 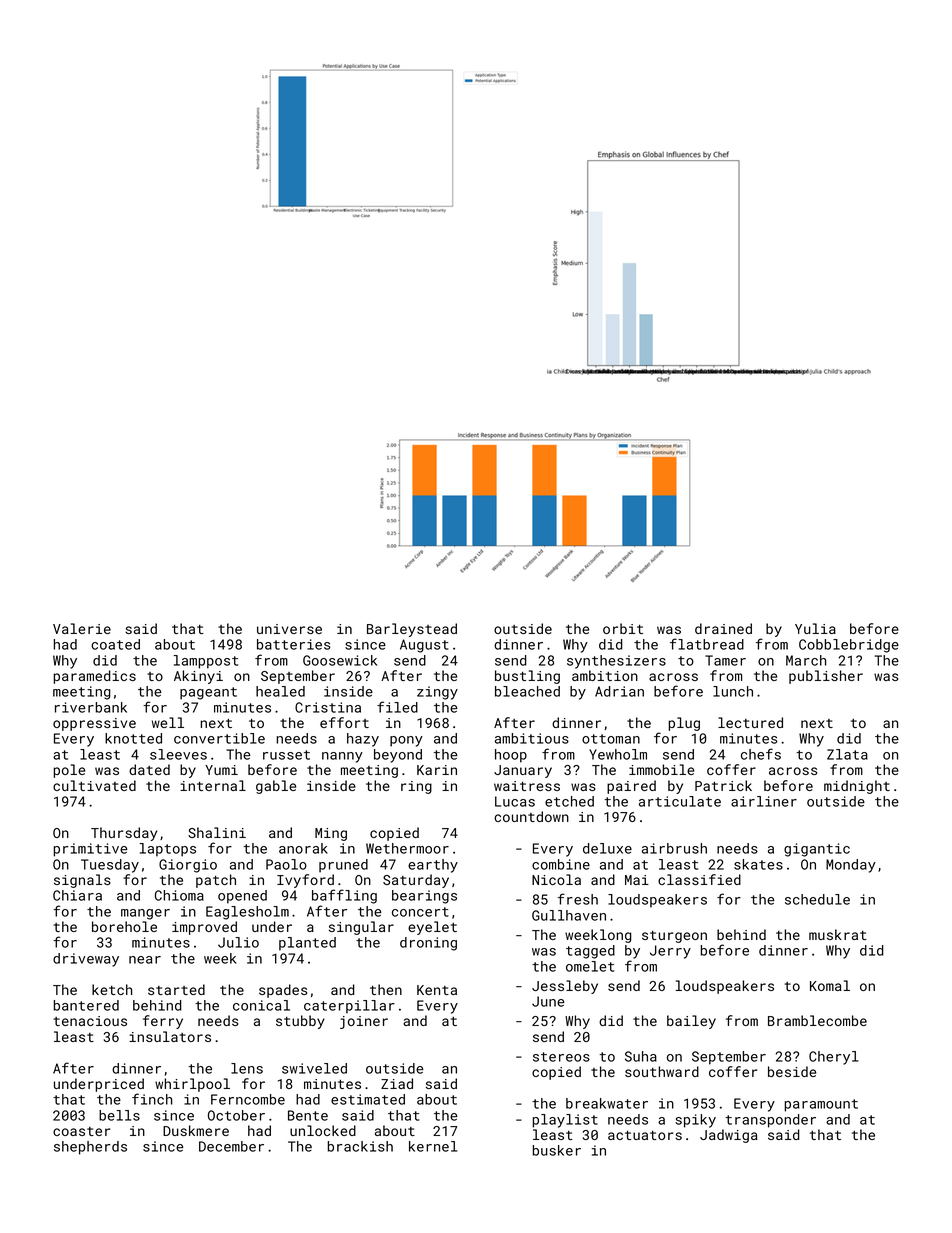 I want to click on Valerie, so click(x=82, y=628).
